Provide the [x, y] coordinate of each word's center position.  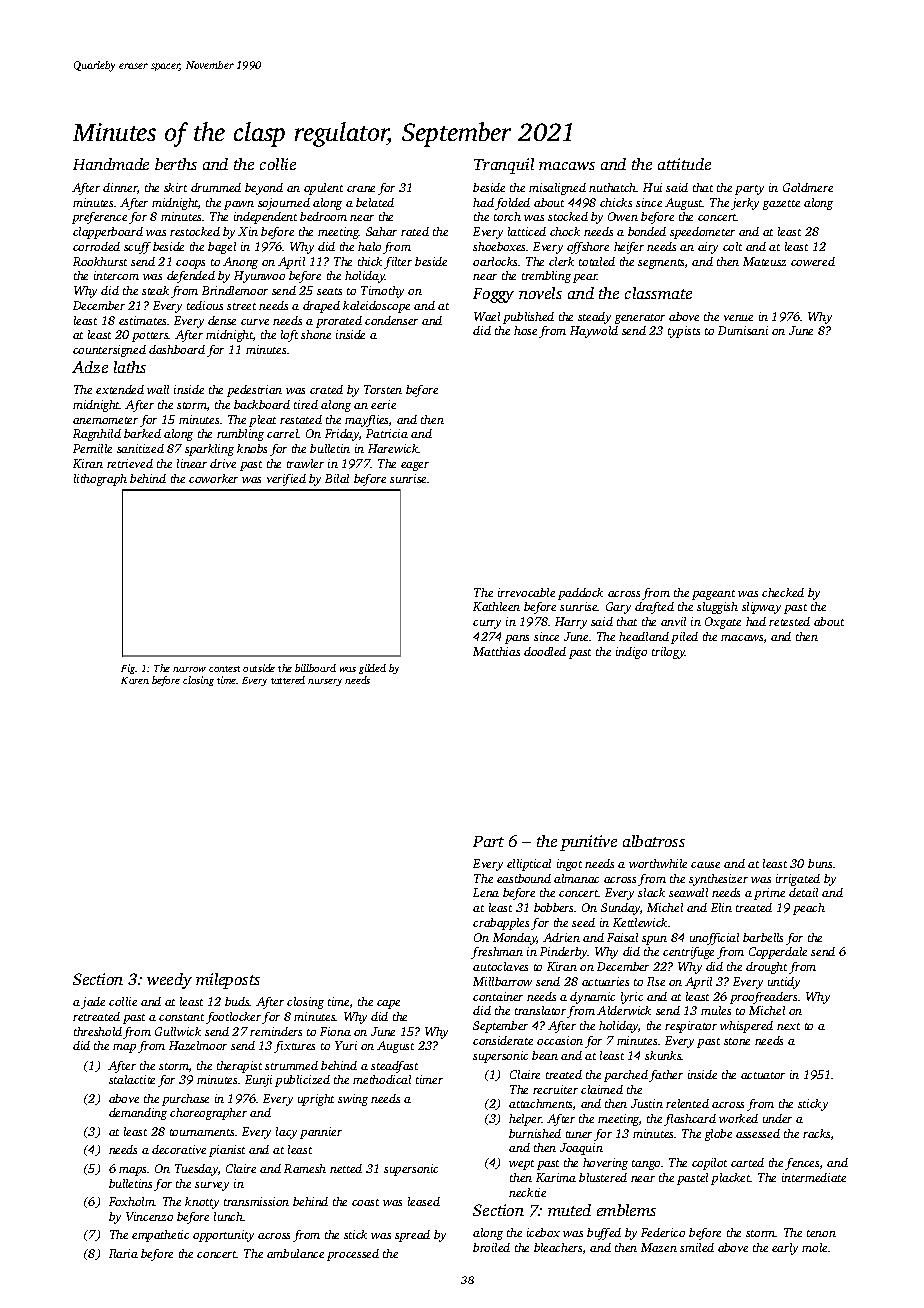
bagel [222, 248]
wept [521, 1165]
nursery [325, 682]
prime [769, 894]
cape [388, 1004]
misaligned [557, 189]
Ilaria [123, 1253]
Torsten [383, 389]
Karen [135, 680]
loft [289, 336]
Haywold [594, 332]
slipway [761, 608]
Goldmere [808, 187]
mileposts [228, 981]
